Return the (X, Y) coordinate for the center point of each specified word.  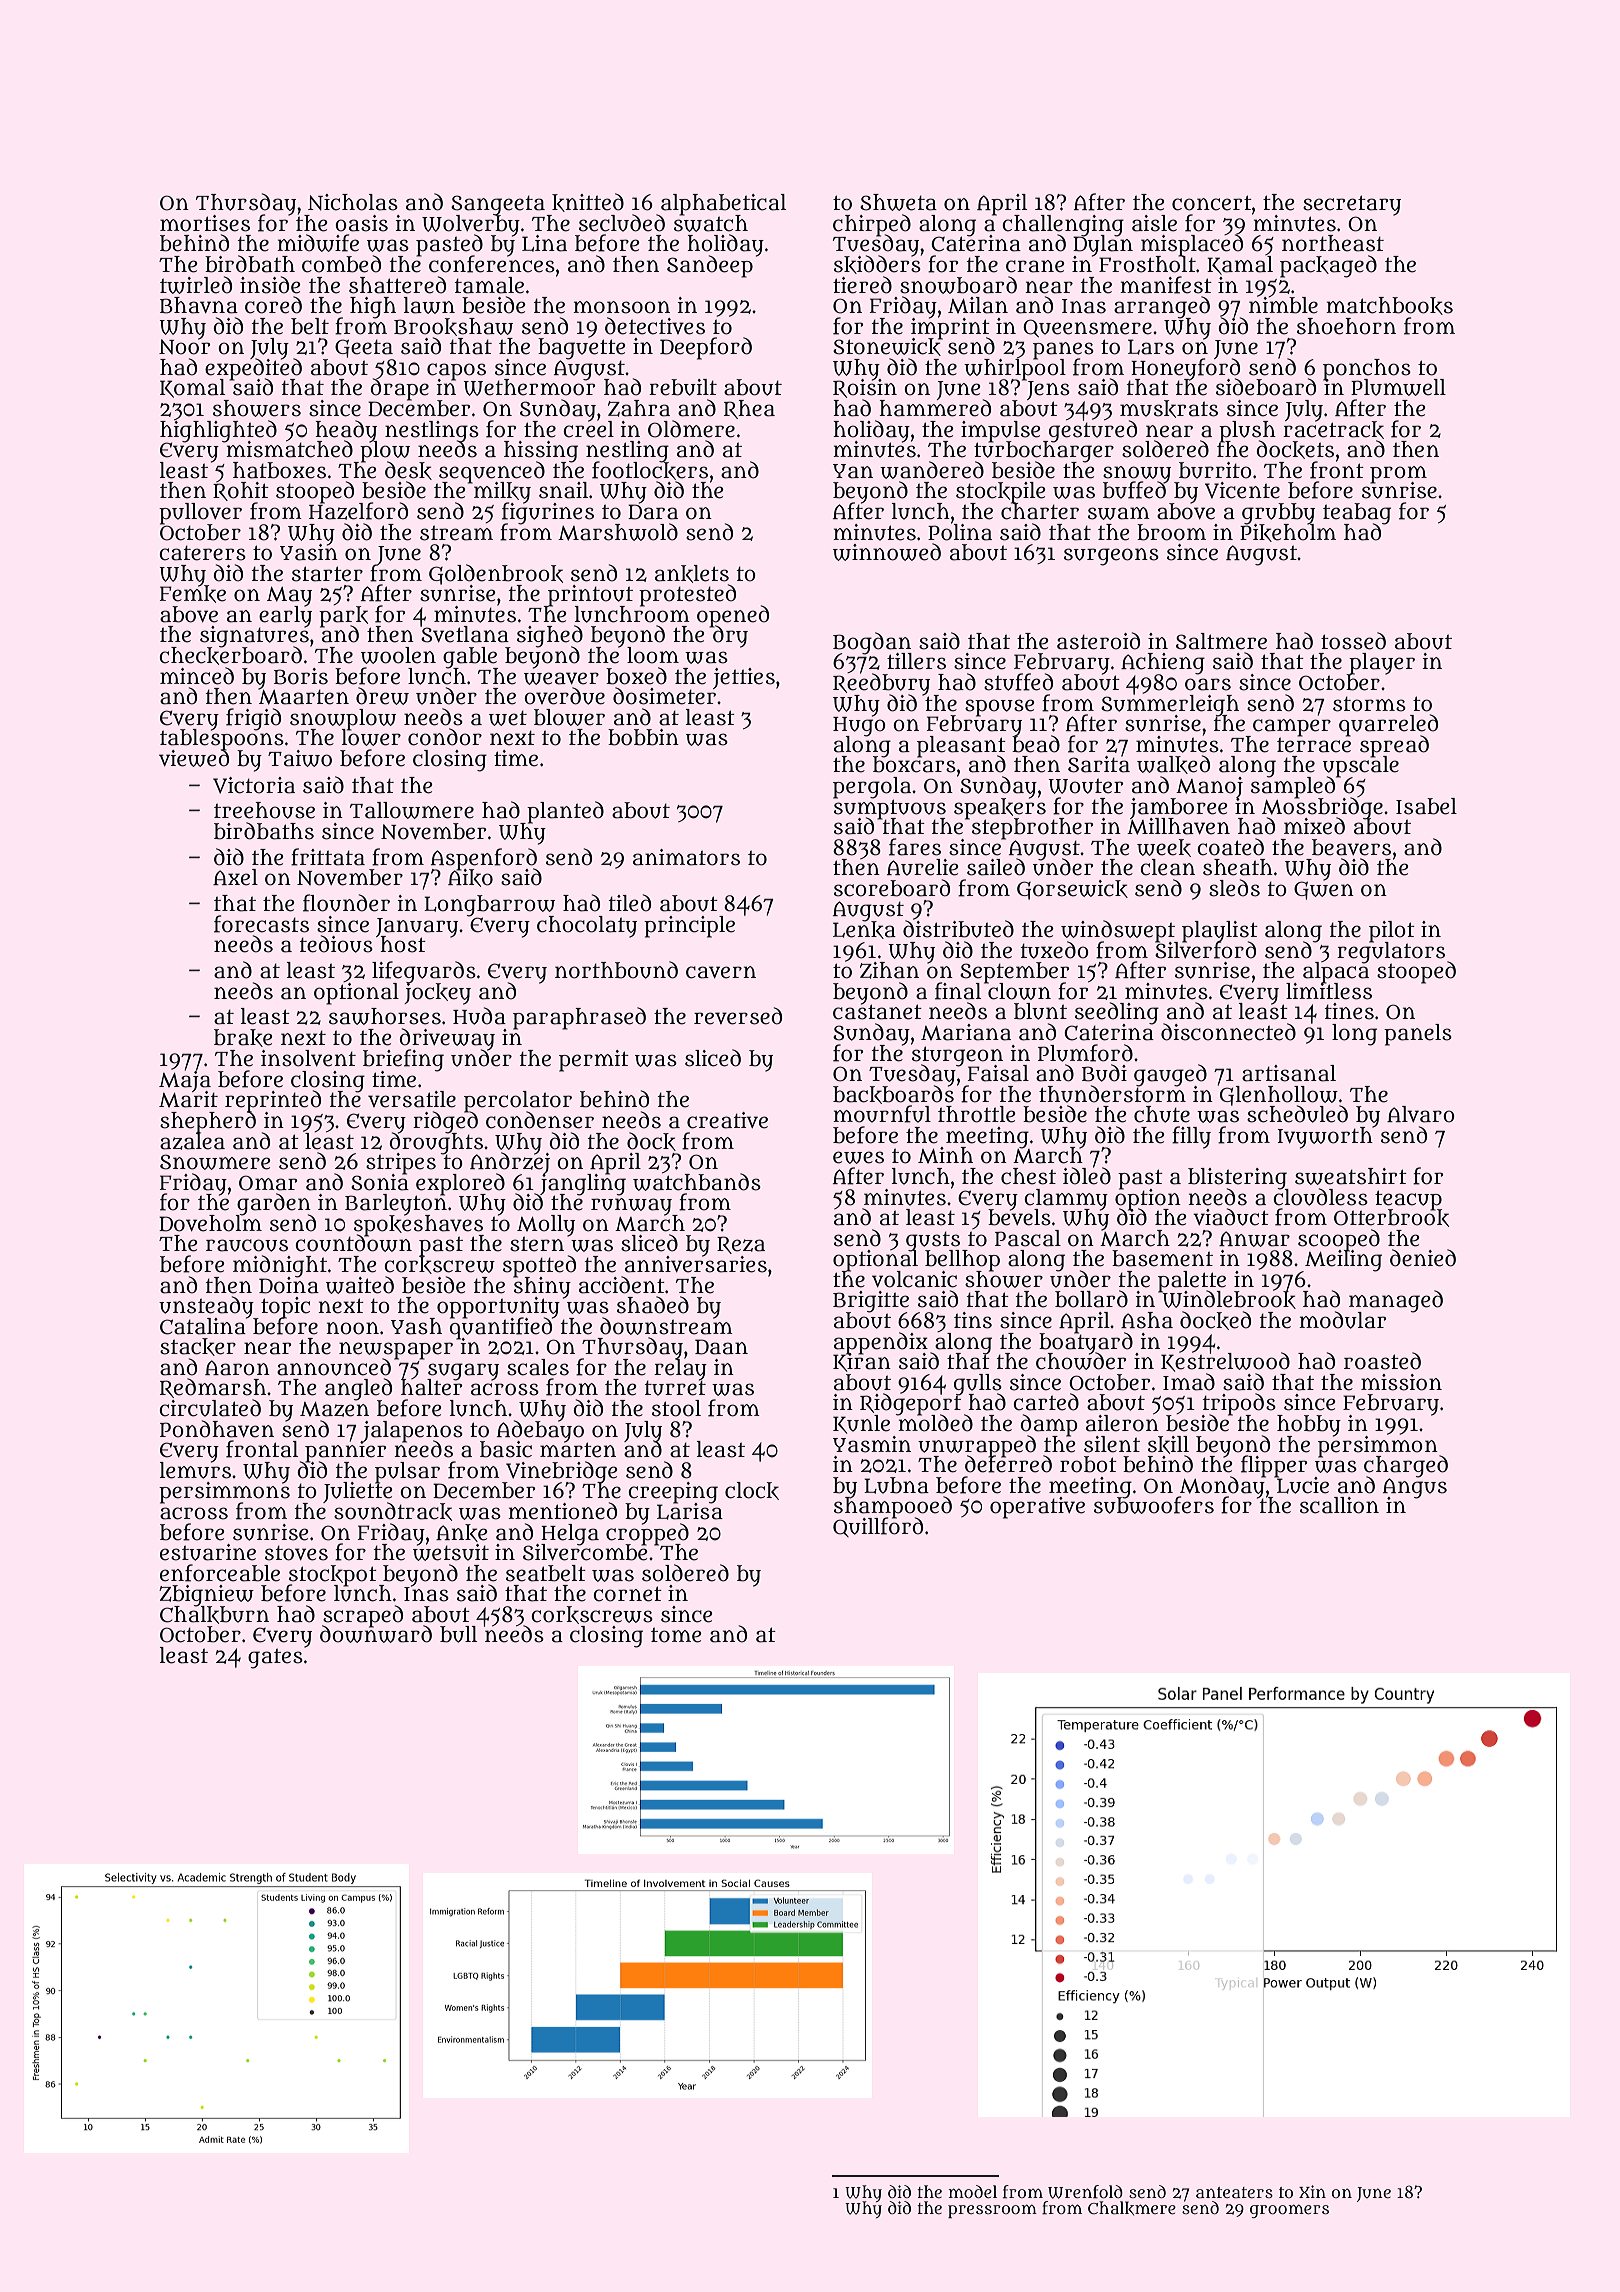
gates (275, 1659)
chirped (872, 224)
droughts (436, 1143)
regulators (1392, 952)
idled (1087, 1176)
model (973, 2191)
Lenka (864, 930)
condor (445, 737)
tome (676, 1635)
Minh (945, 1155)
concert (1212, 203)
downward (376, 1634)
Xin (1312, 2191)
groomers (1289, 2211)
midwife (318, 243)
